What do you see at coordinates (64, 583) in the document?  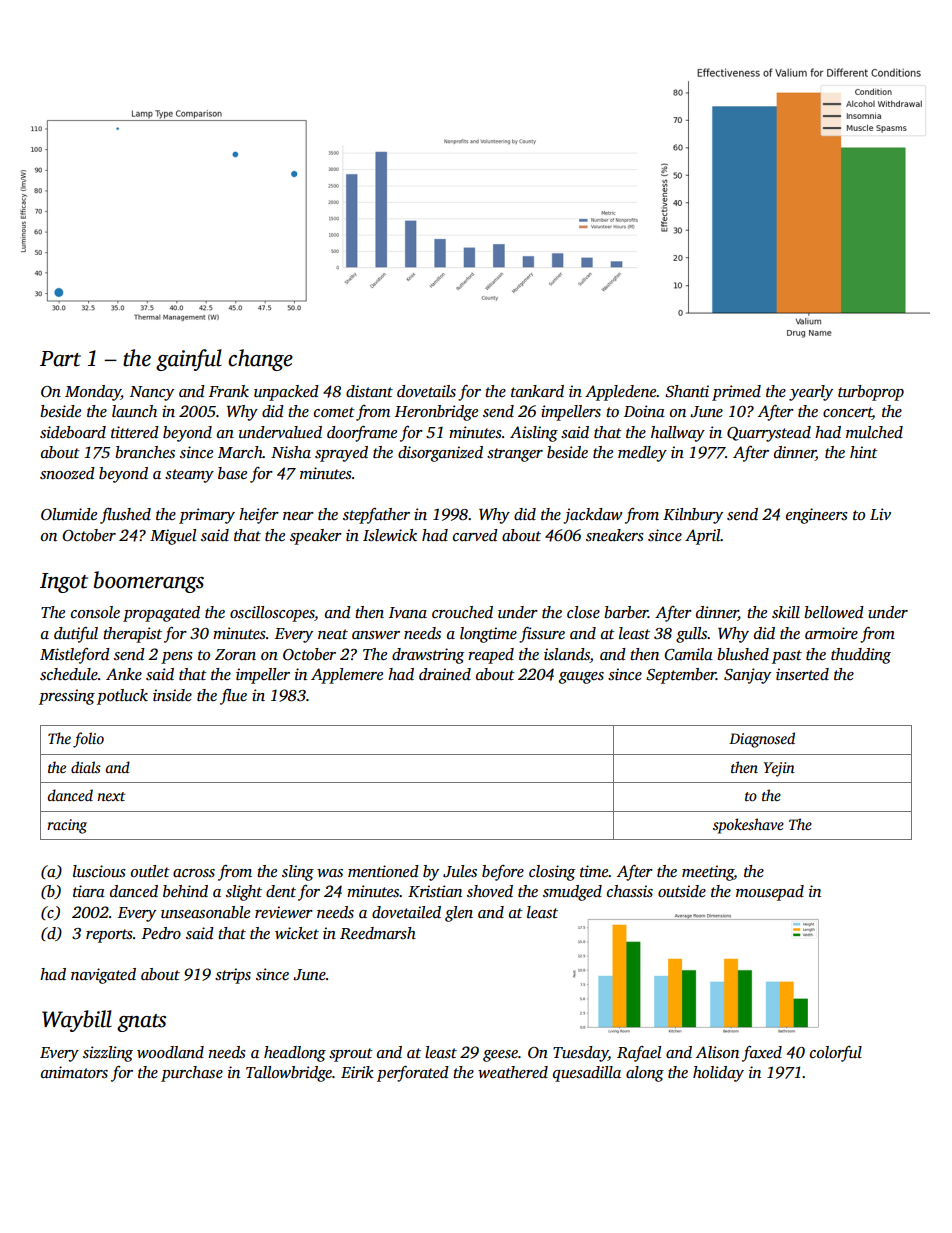 I see `Ingot` at bounding box center [64, 583].
